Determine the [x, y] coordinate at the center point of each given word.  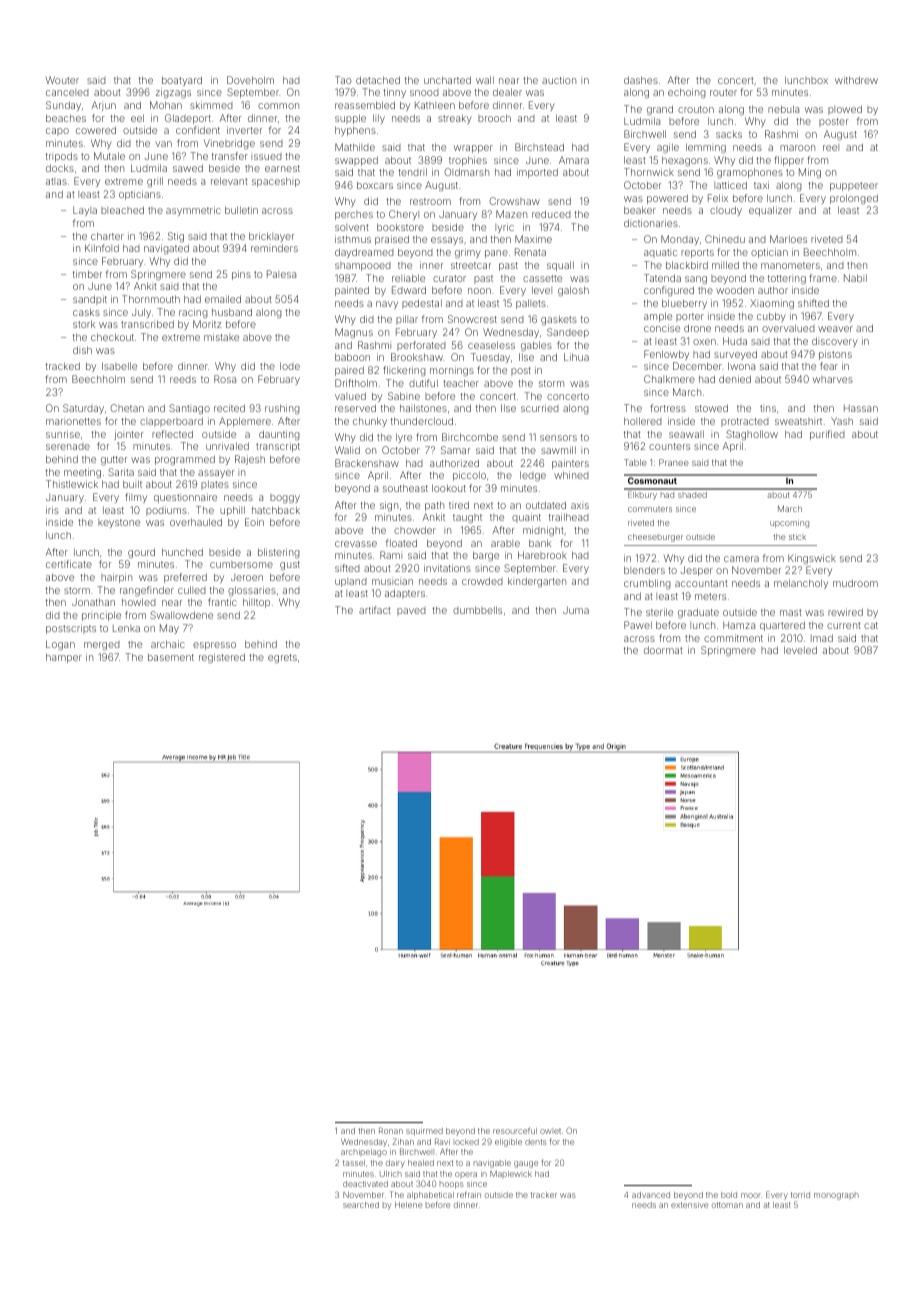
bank [540, 543]
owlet [550, 1131]
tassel [354, 1163]
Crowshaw [514, 201]
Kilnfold [102, 248]
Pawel [638, 625]
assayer [216, 474]
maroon [797, 148]
